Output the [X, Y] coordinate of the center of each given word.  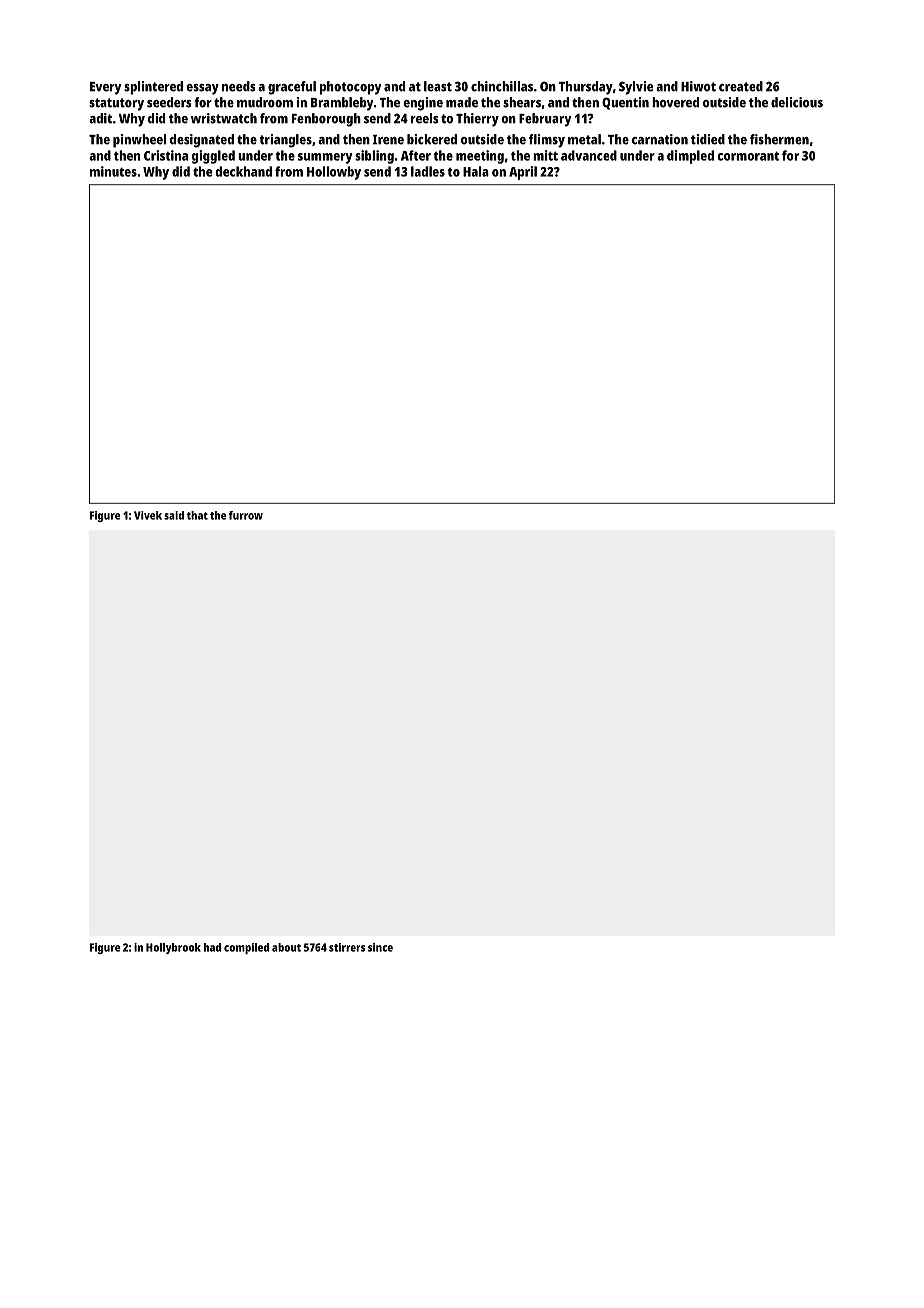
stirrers [347, 947]
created [741, 86]
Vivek [148, 515]
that [197, 515]
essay [203, 89]
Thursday [586, 88]
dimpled [690, 157]
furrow [246, 515]
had [212, 947]
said [174, 515]
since [380, 947]
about [286, 947]
